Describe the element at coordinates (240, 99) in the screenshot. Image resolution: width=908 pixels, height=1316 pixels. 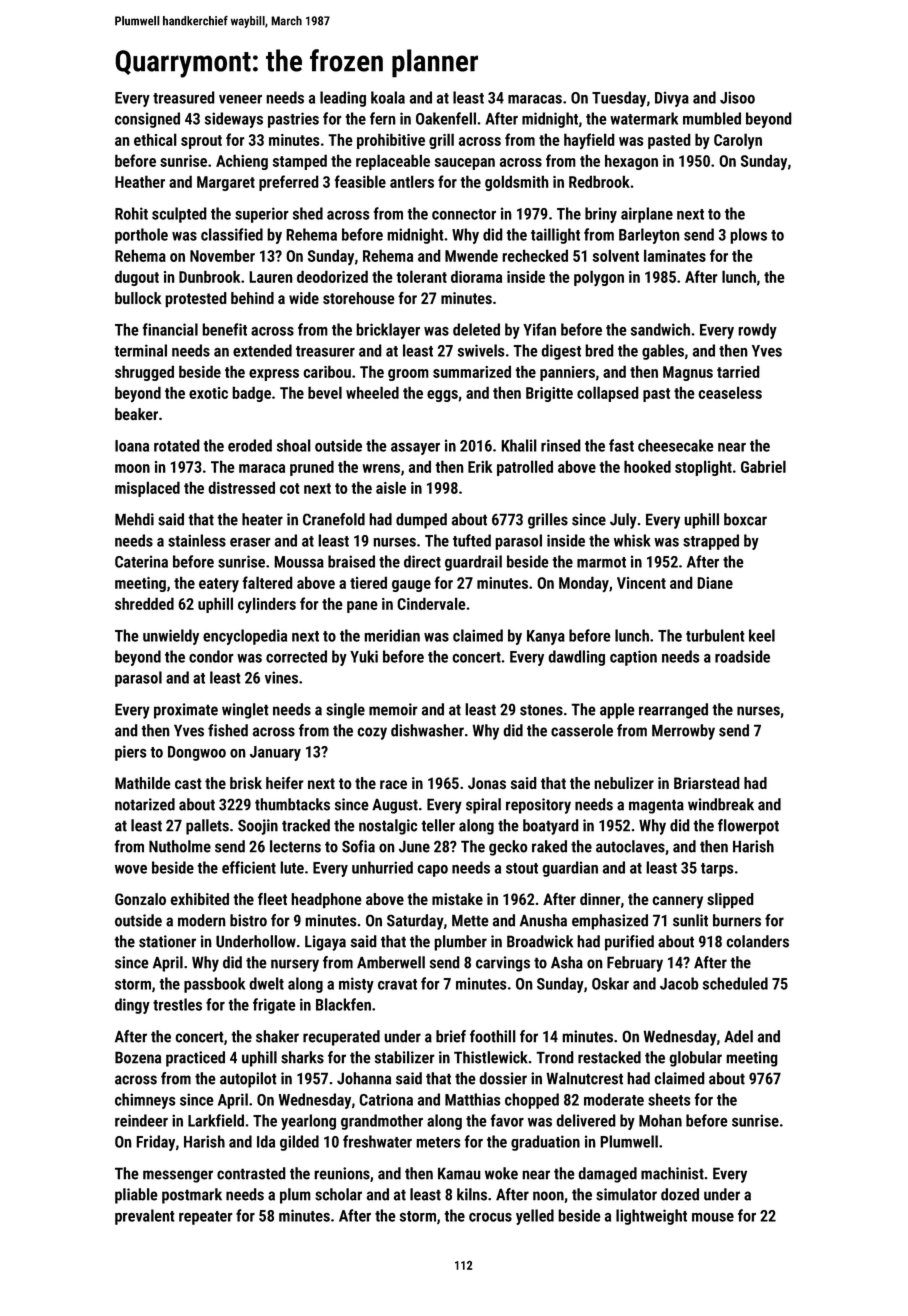
I see `veneer` at that location.
